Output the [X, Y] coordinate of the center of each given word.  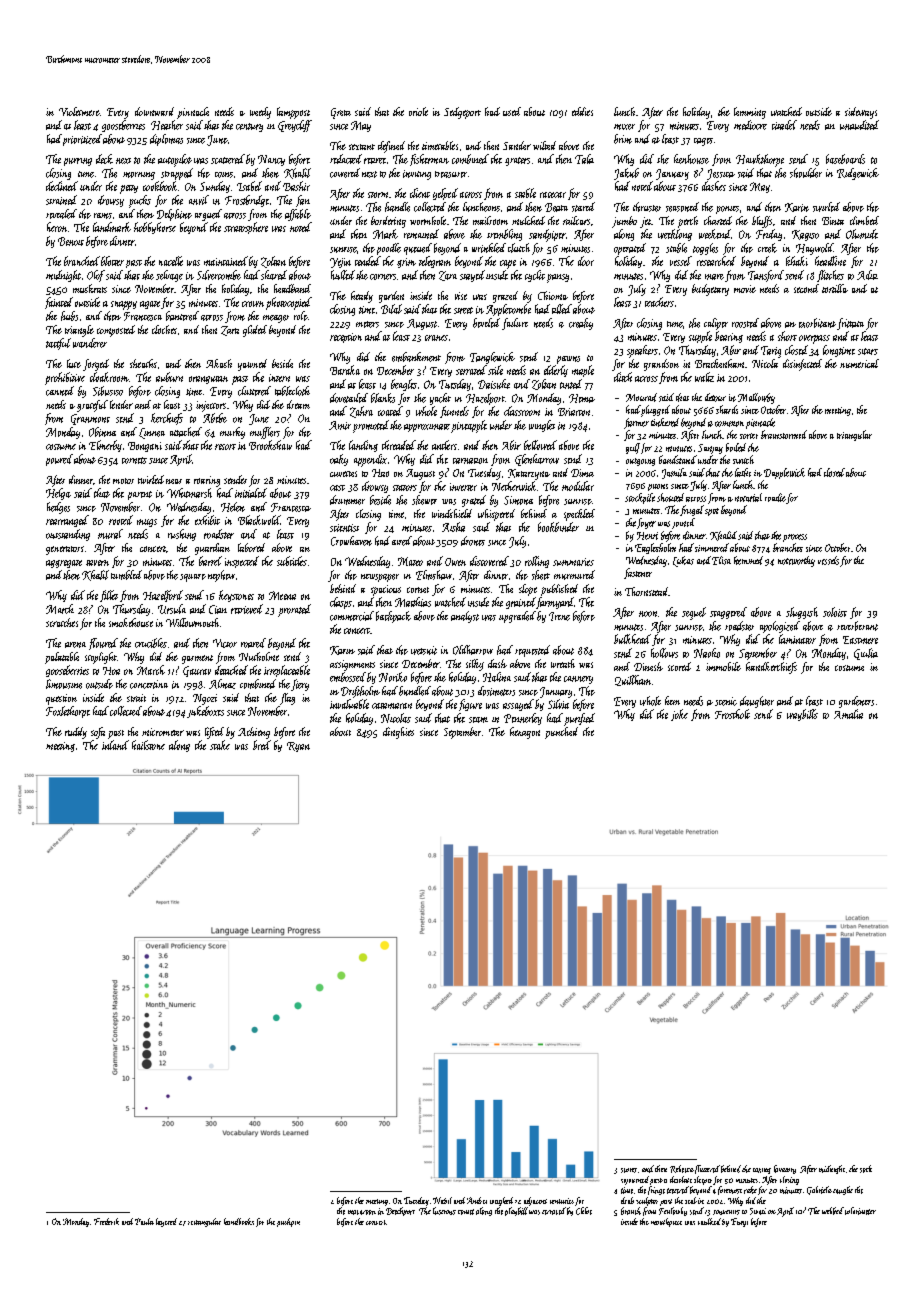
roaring [207, 481]
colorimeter [860, 1211]
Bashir [296, 186]
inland [115, 745]
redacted [346, 159]
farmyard [555, 603]
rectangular [204, 1222]
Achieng [254, 733]
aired [402, 541]
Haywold [815, 249]
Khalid [723, 536]
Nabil [442, 1200]
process [795, 538]
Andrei [477, 1200]
